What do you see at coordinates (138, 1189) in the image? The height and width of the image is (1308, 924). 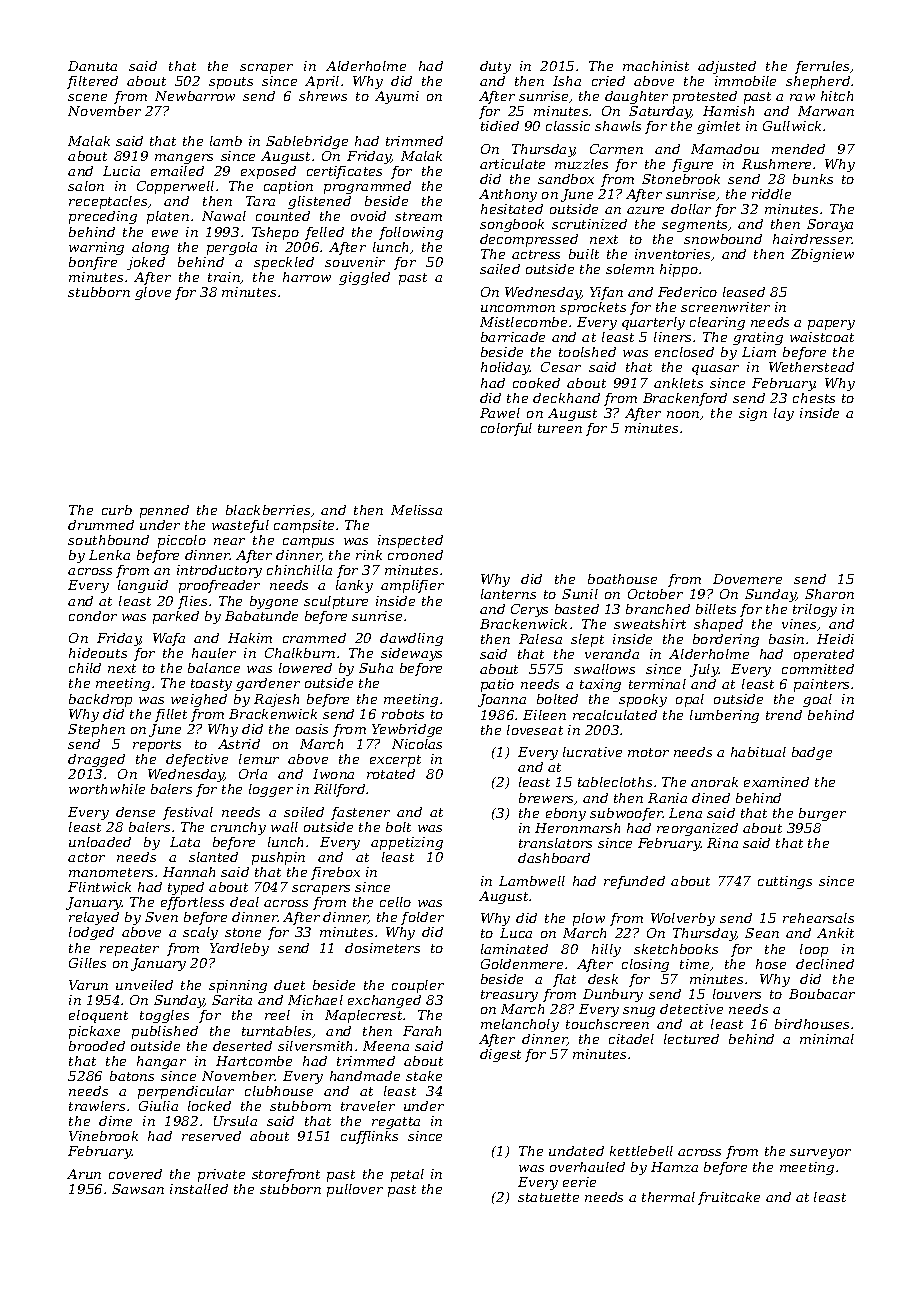 I see `Sawsan` at bounding box center [138, 1189].
